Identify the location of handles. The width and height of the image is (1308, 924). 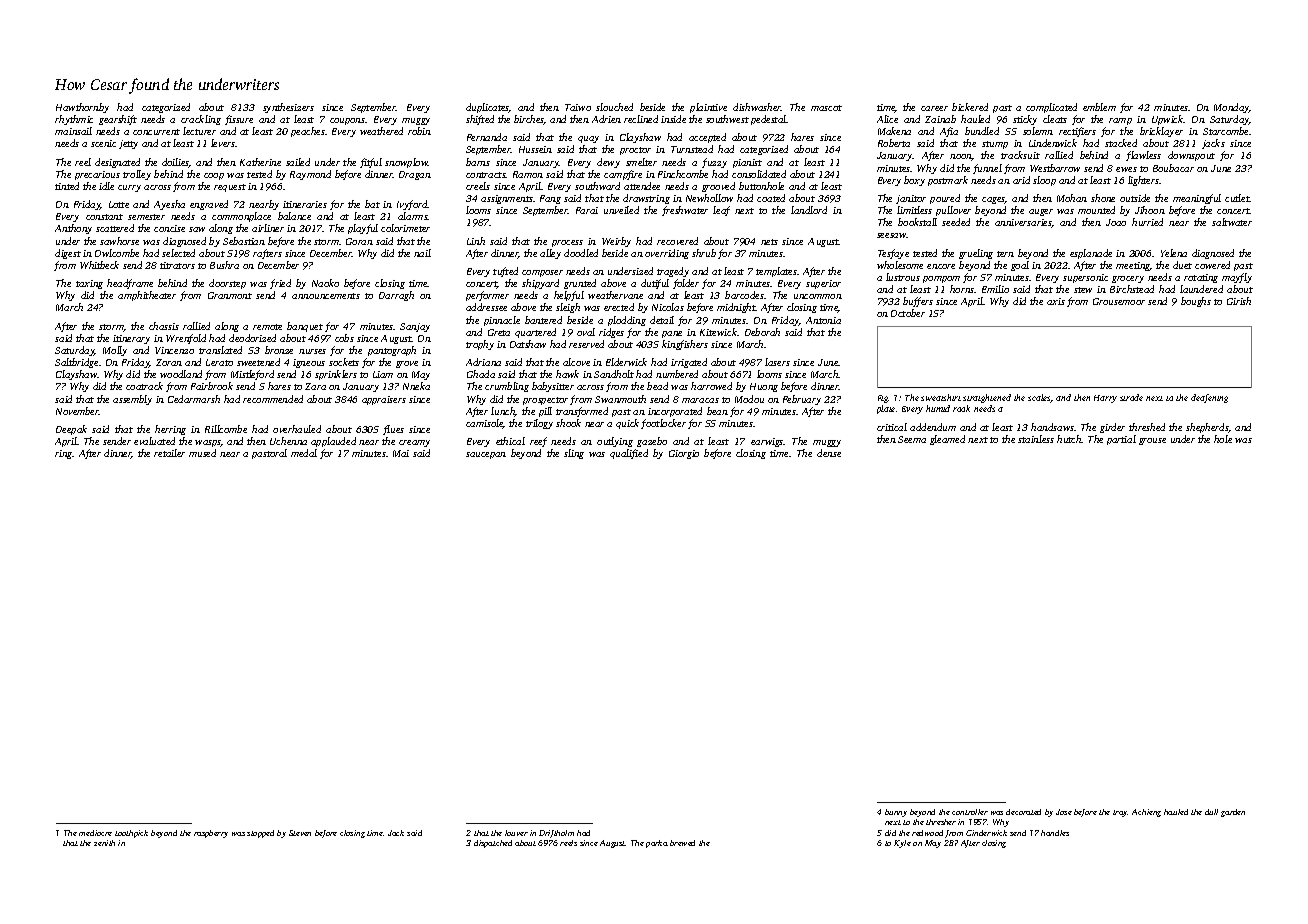
(1055, 833).
